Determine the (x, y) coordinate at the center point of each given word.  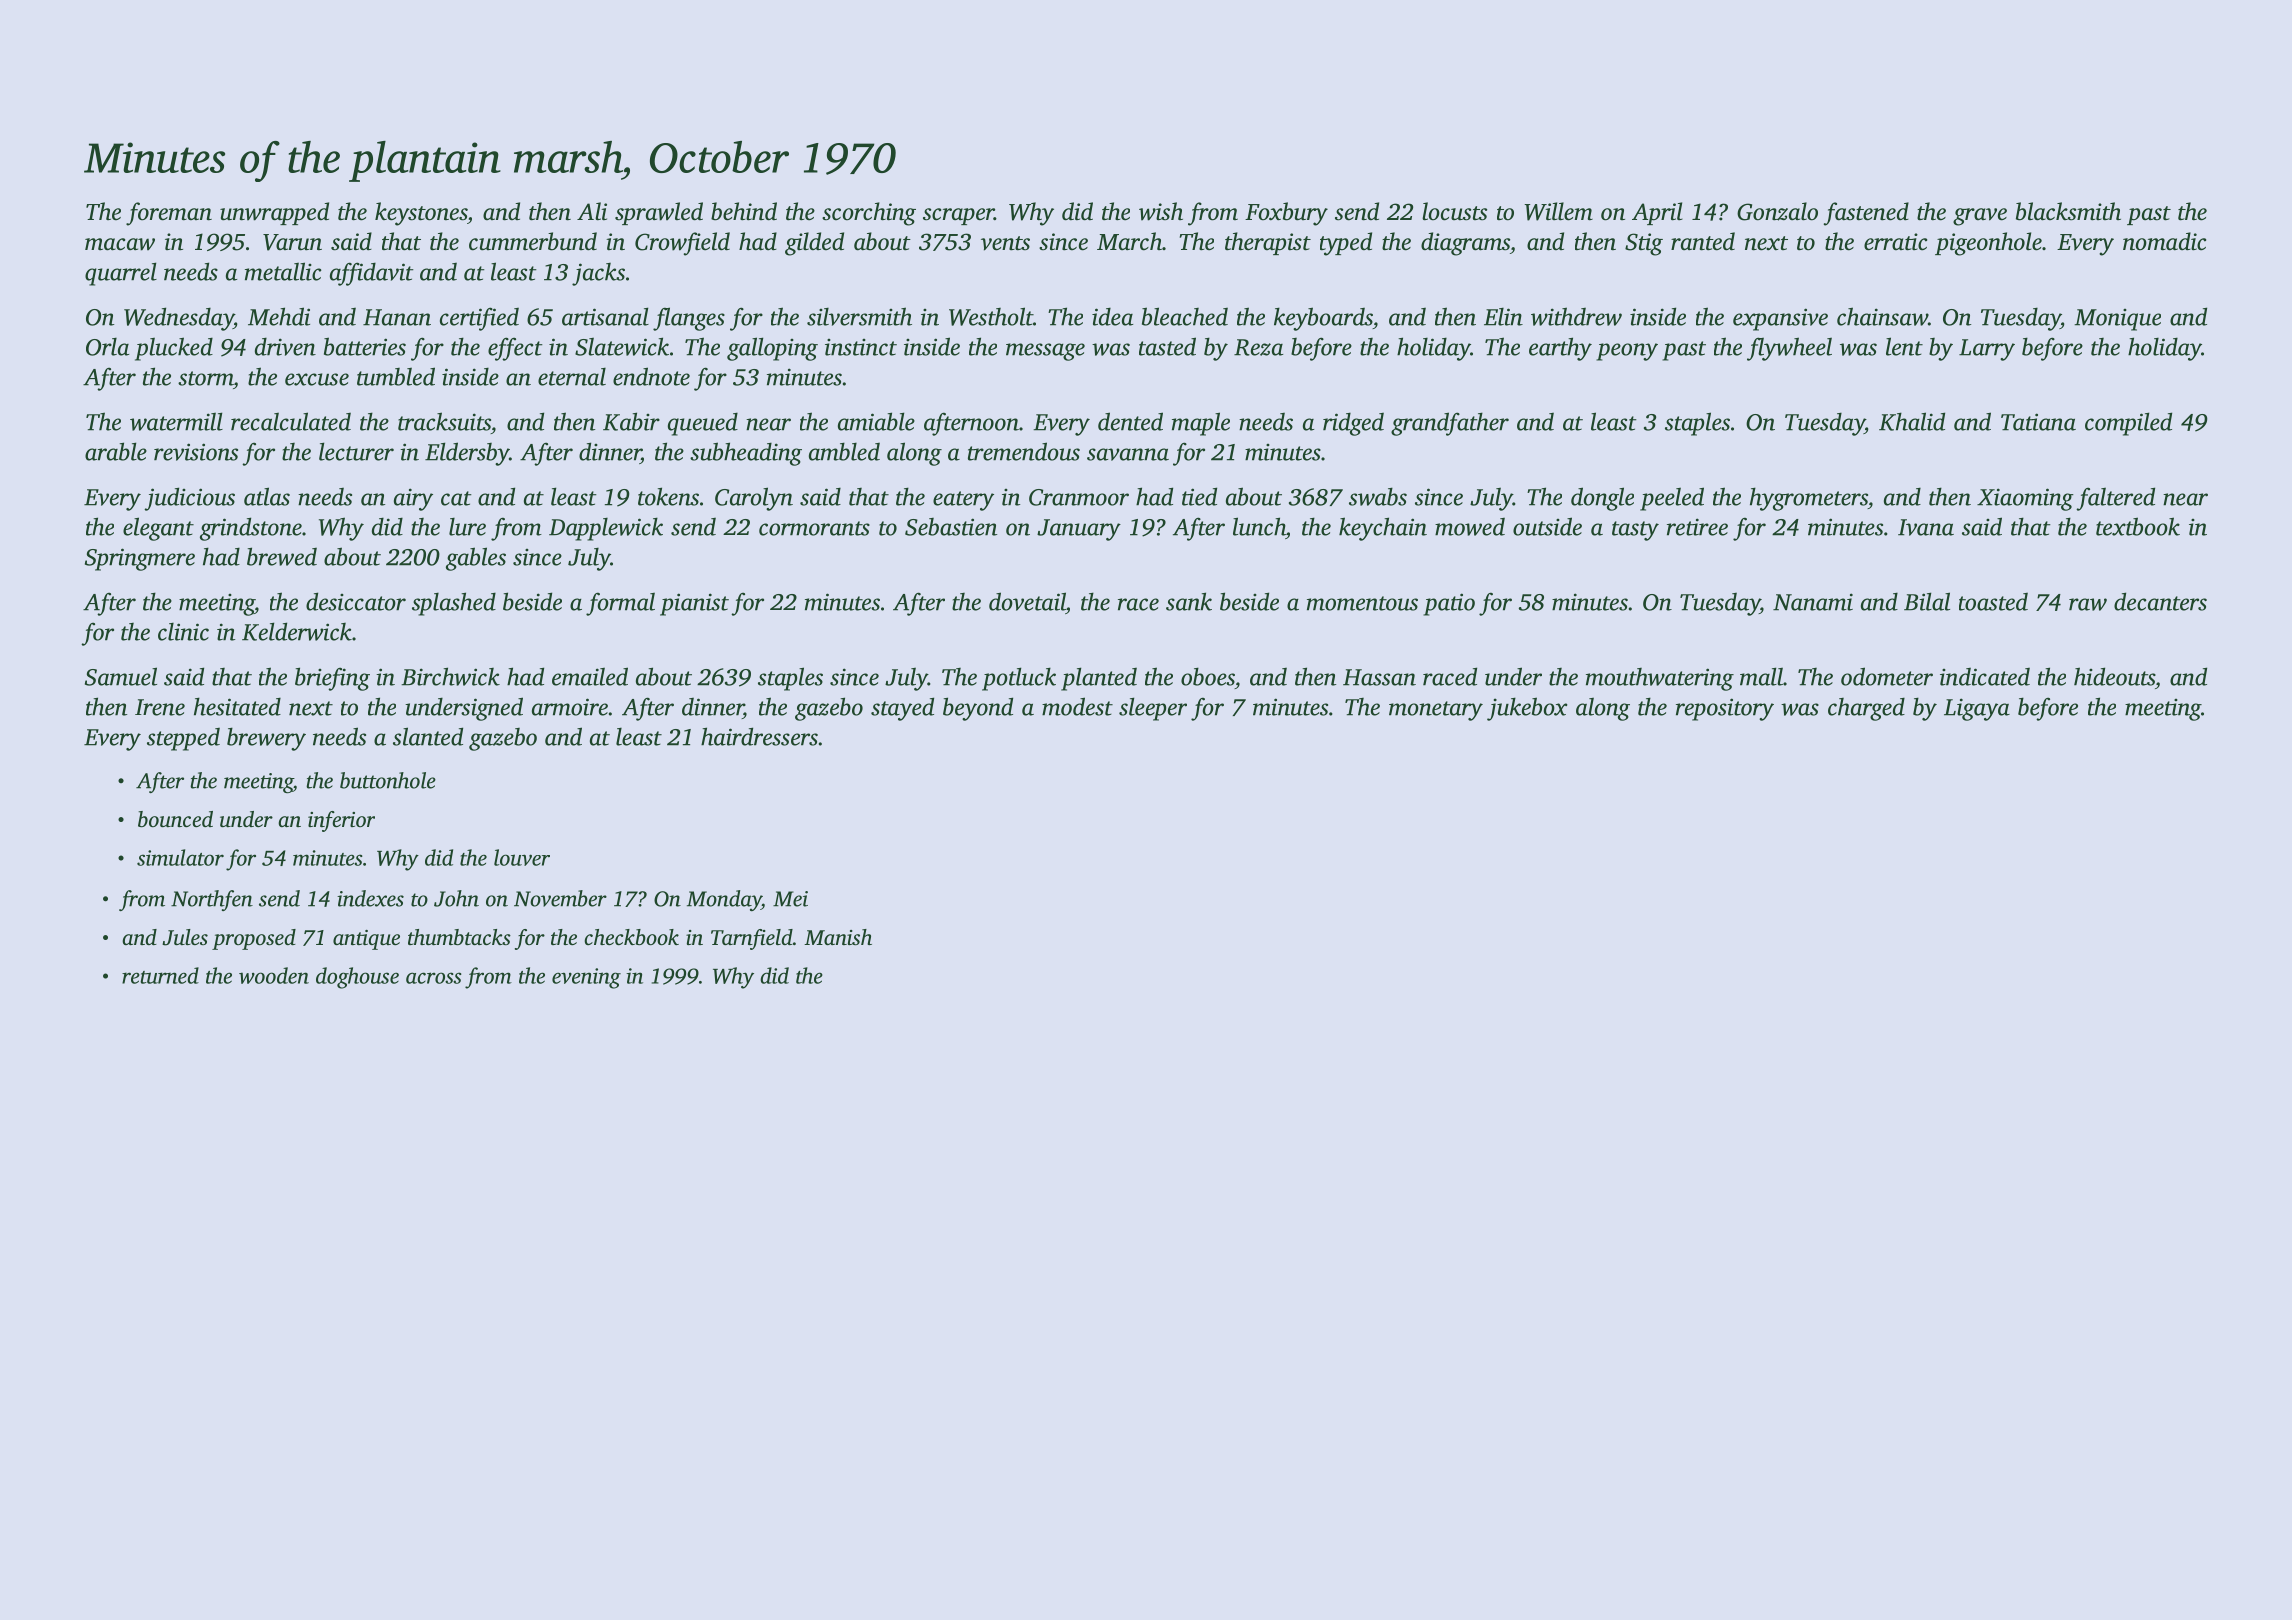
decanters (2160, 601)
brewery (266, 739)
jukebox (1527, 709)
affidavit (372, 274)
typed (1346, 244)
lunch (1259, 526)
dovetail (1027, 601)
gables (476, 559)
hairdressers (759, 736)
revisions (196, 452)
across (433, 978)
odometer (1887, 676)
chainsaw (1882, 316)
